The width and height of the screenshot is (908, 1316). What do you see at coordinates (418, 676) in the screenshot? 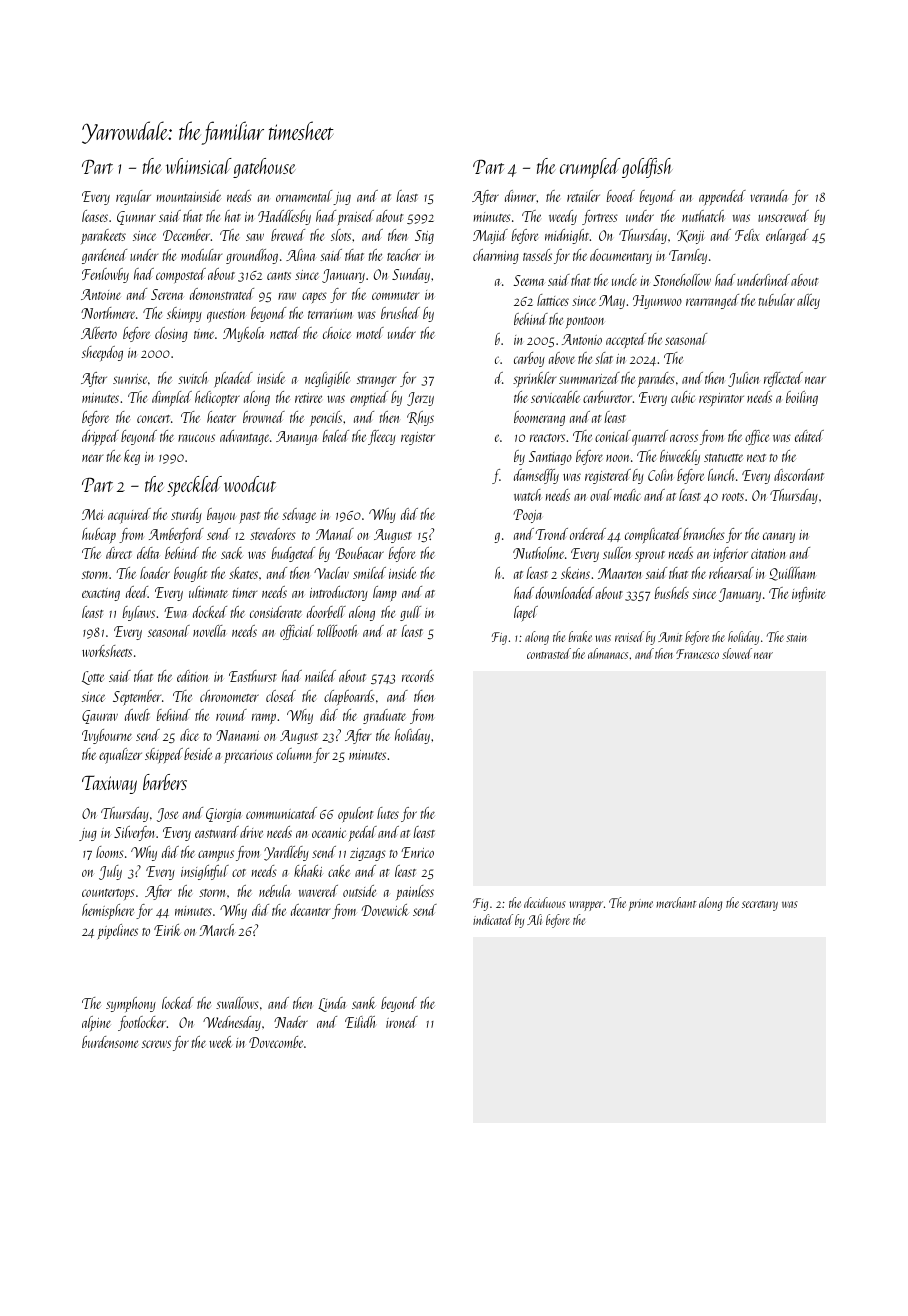
I see `records` at bounding box center [418, 676].
